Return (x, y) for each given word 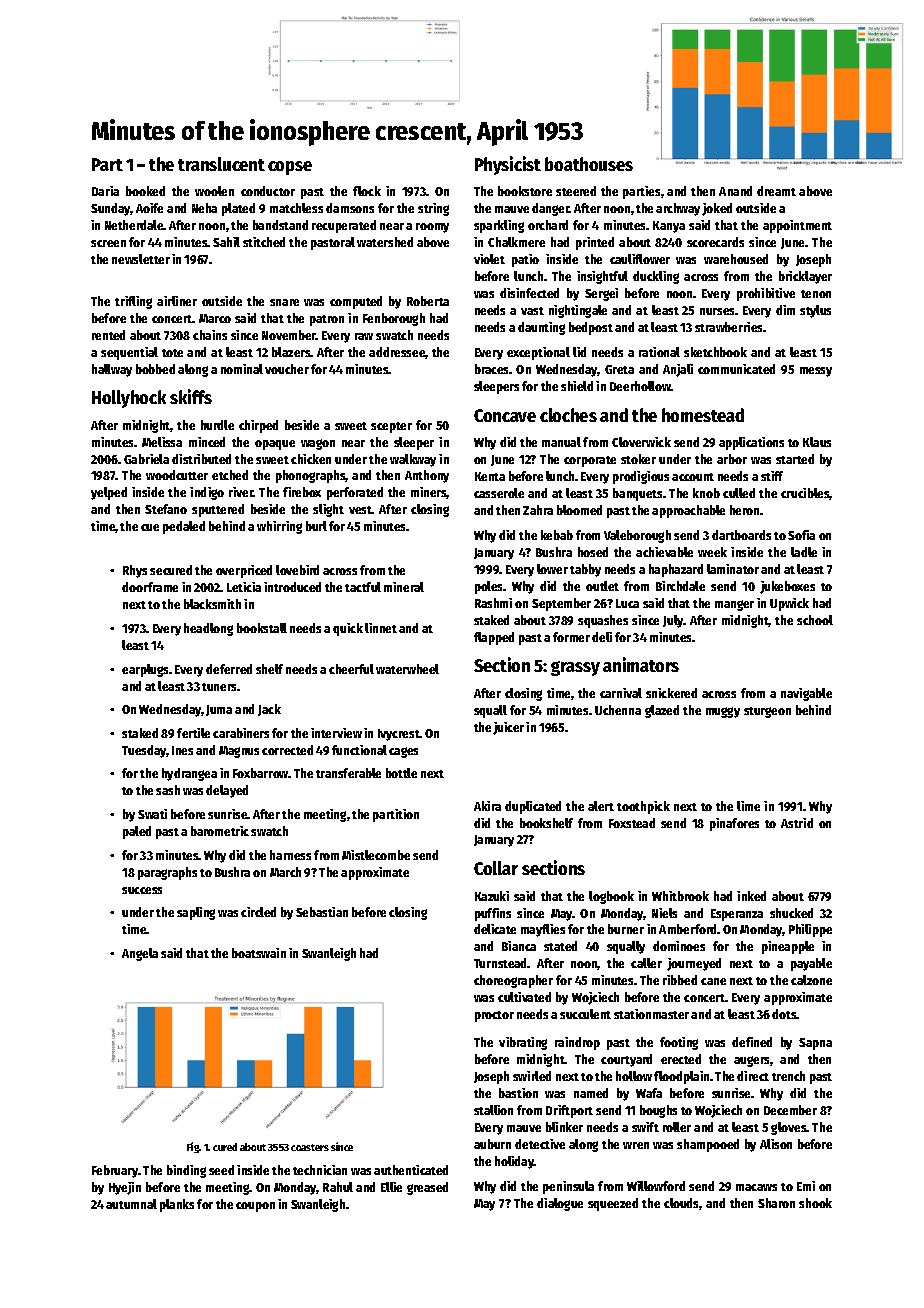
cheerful (351, 669)
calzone (811, 980)
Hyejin (125, 1188)
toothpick (643, 807)
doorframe (150, 587)
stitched (264, 242)
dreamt (776, 191)
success (142, 890)
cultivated (524, 997)
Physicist (508, 165)
